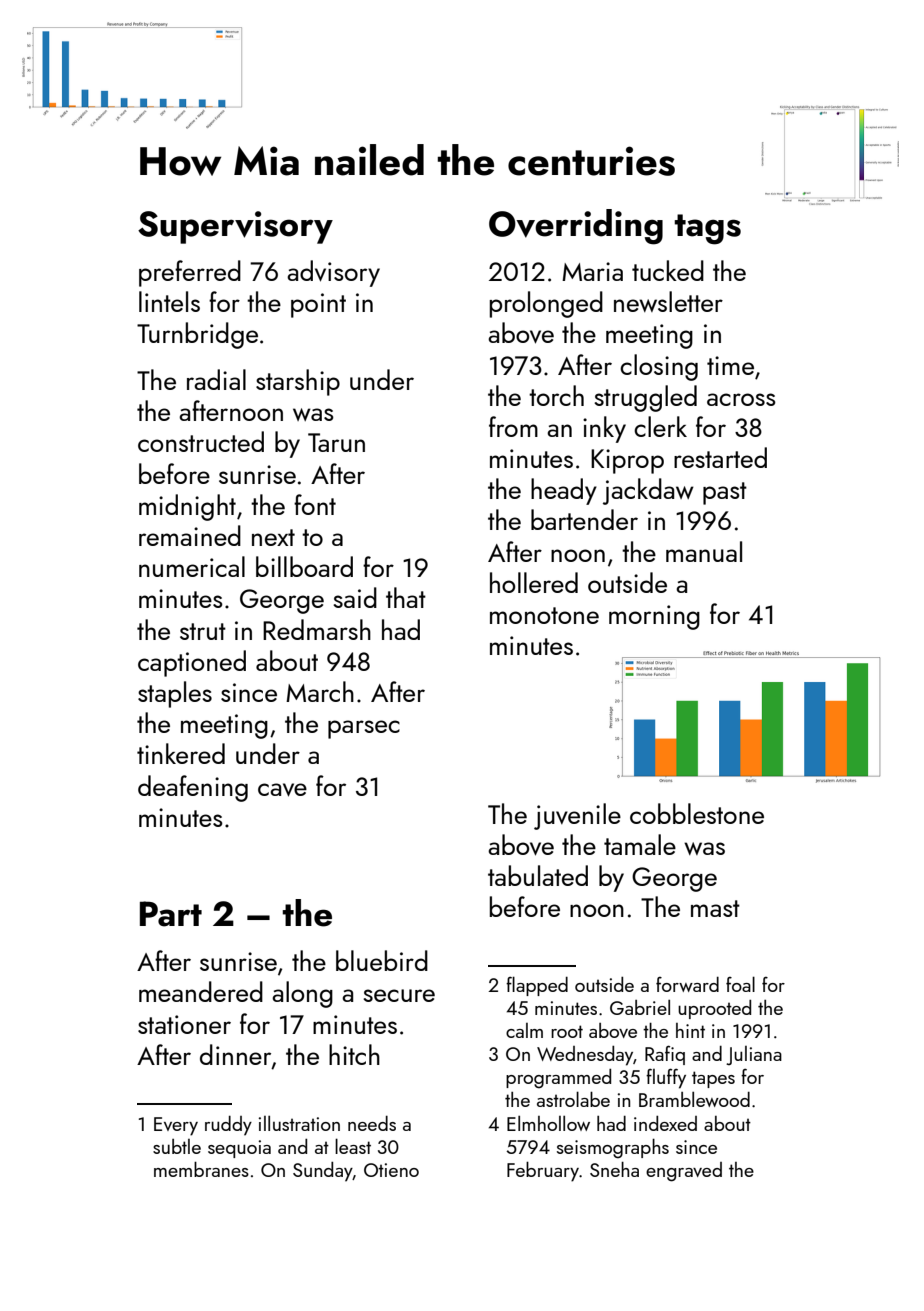  What do you see at coordinates (216, 379) in the screenshot?
I see `radial` at bounding box center [216, 379].
